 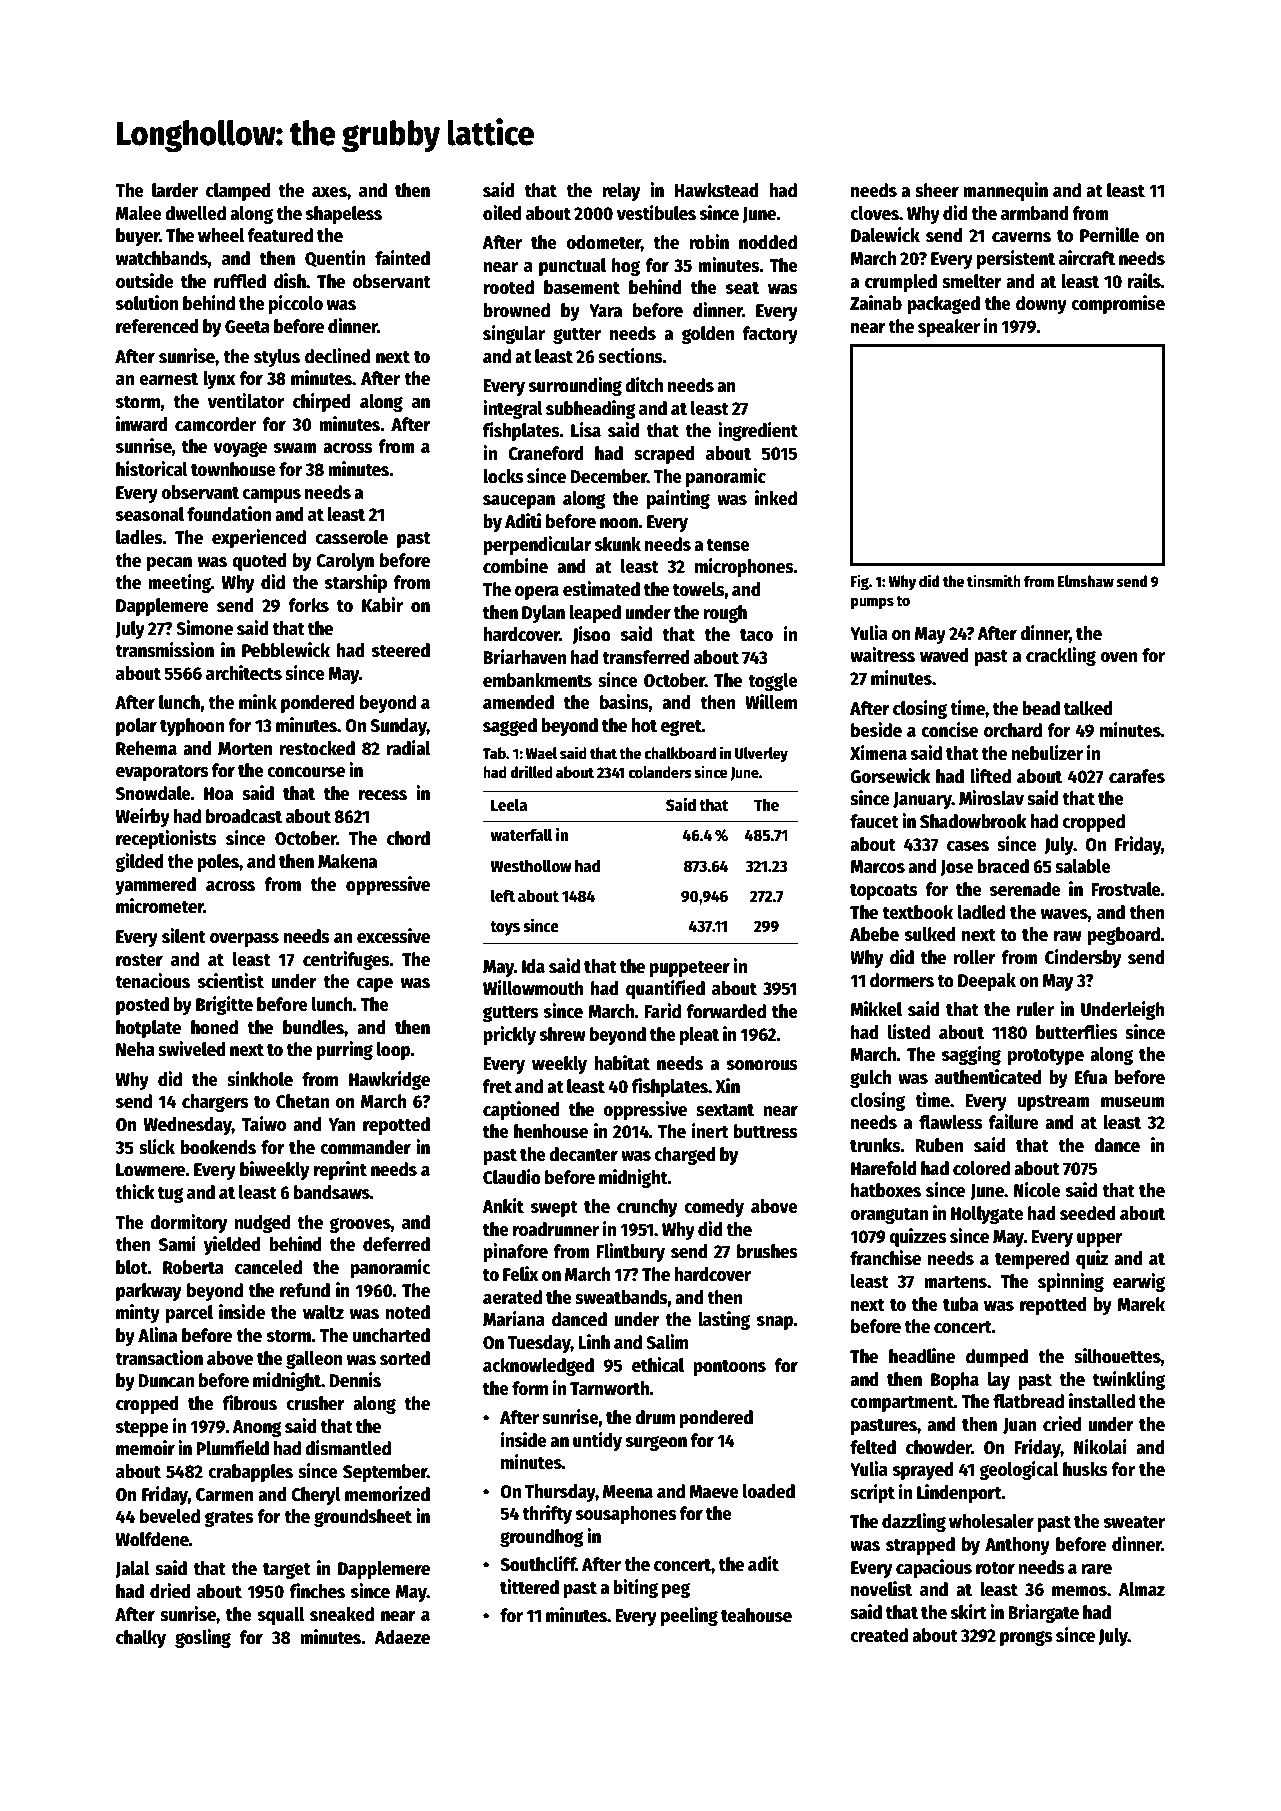 I want to click on bundles, so click(x=313, y=1027).
